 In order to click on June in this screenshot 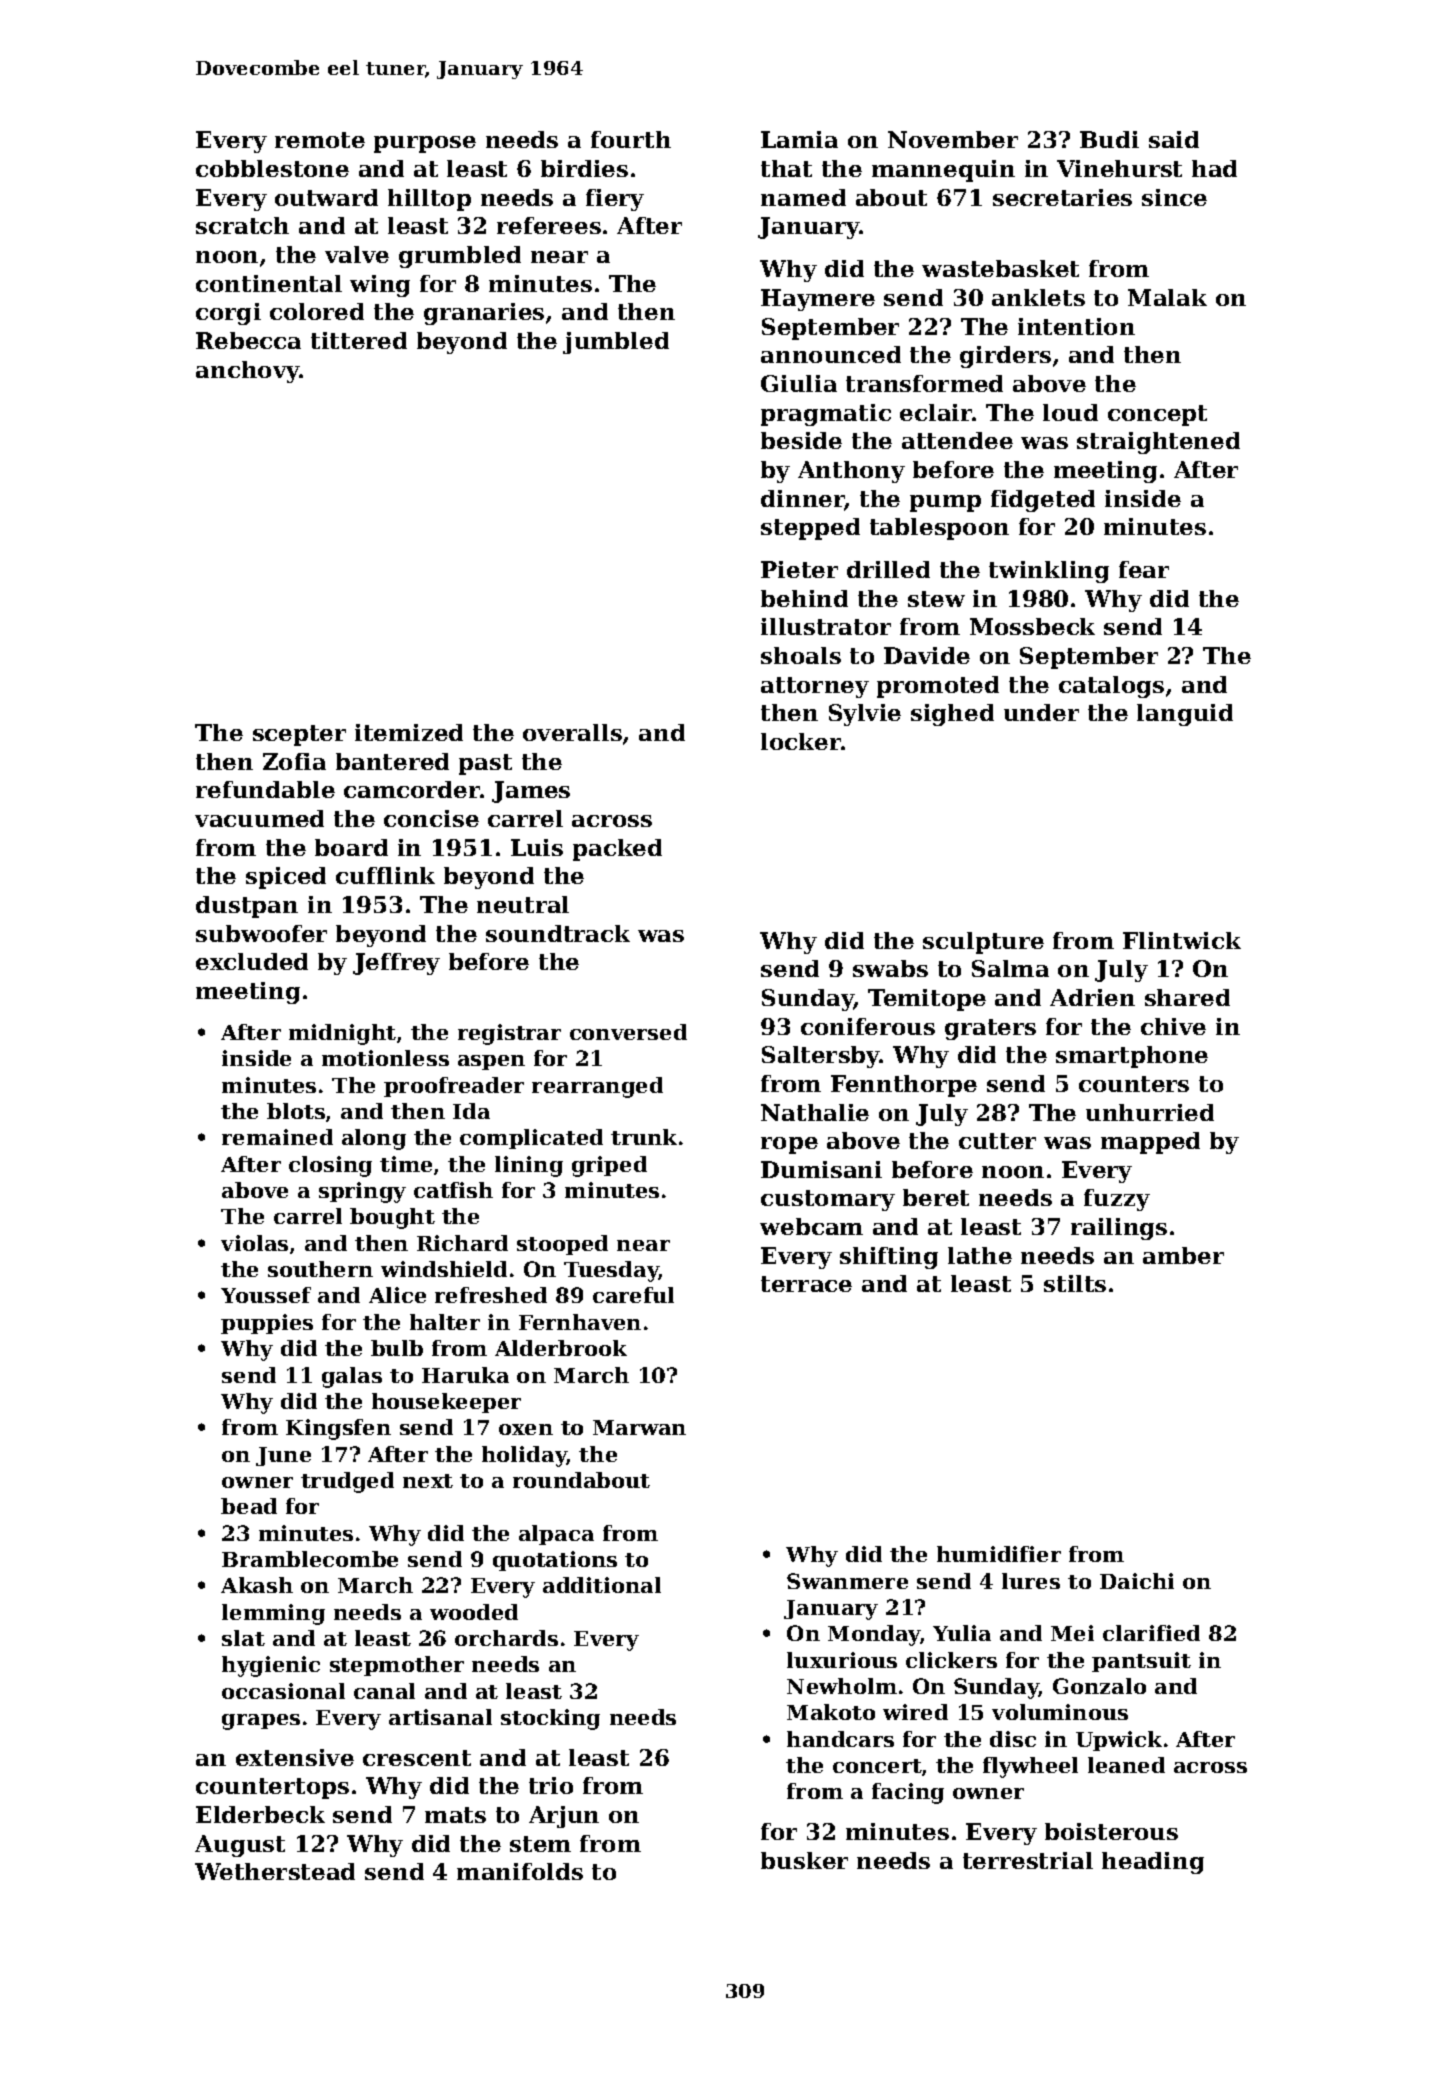, I will do `click(283, 1456)`.
